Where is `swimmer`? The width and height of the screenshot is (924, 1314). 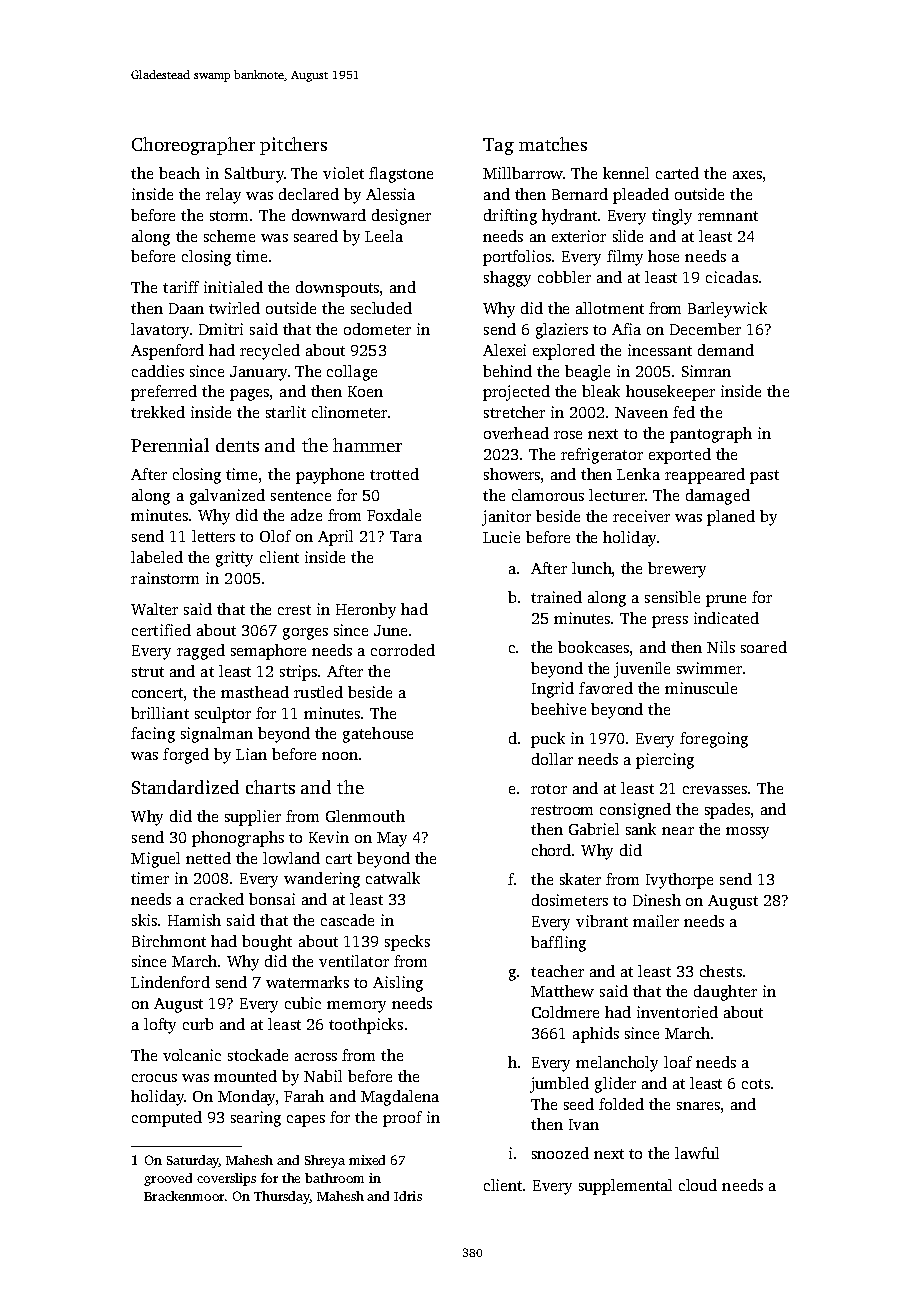 swimmer is located at coordinates (709, 668).
